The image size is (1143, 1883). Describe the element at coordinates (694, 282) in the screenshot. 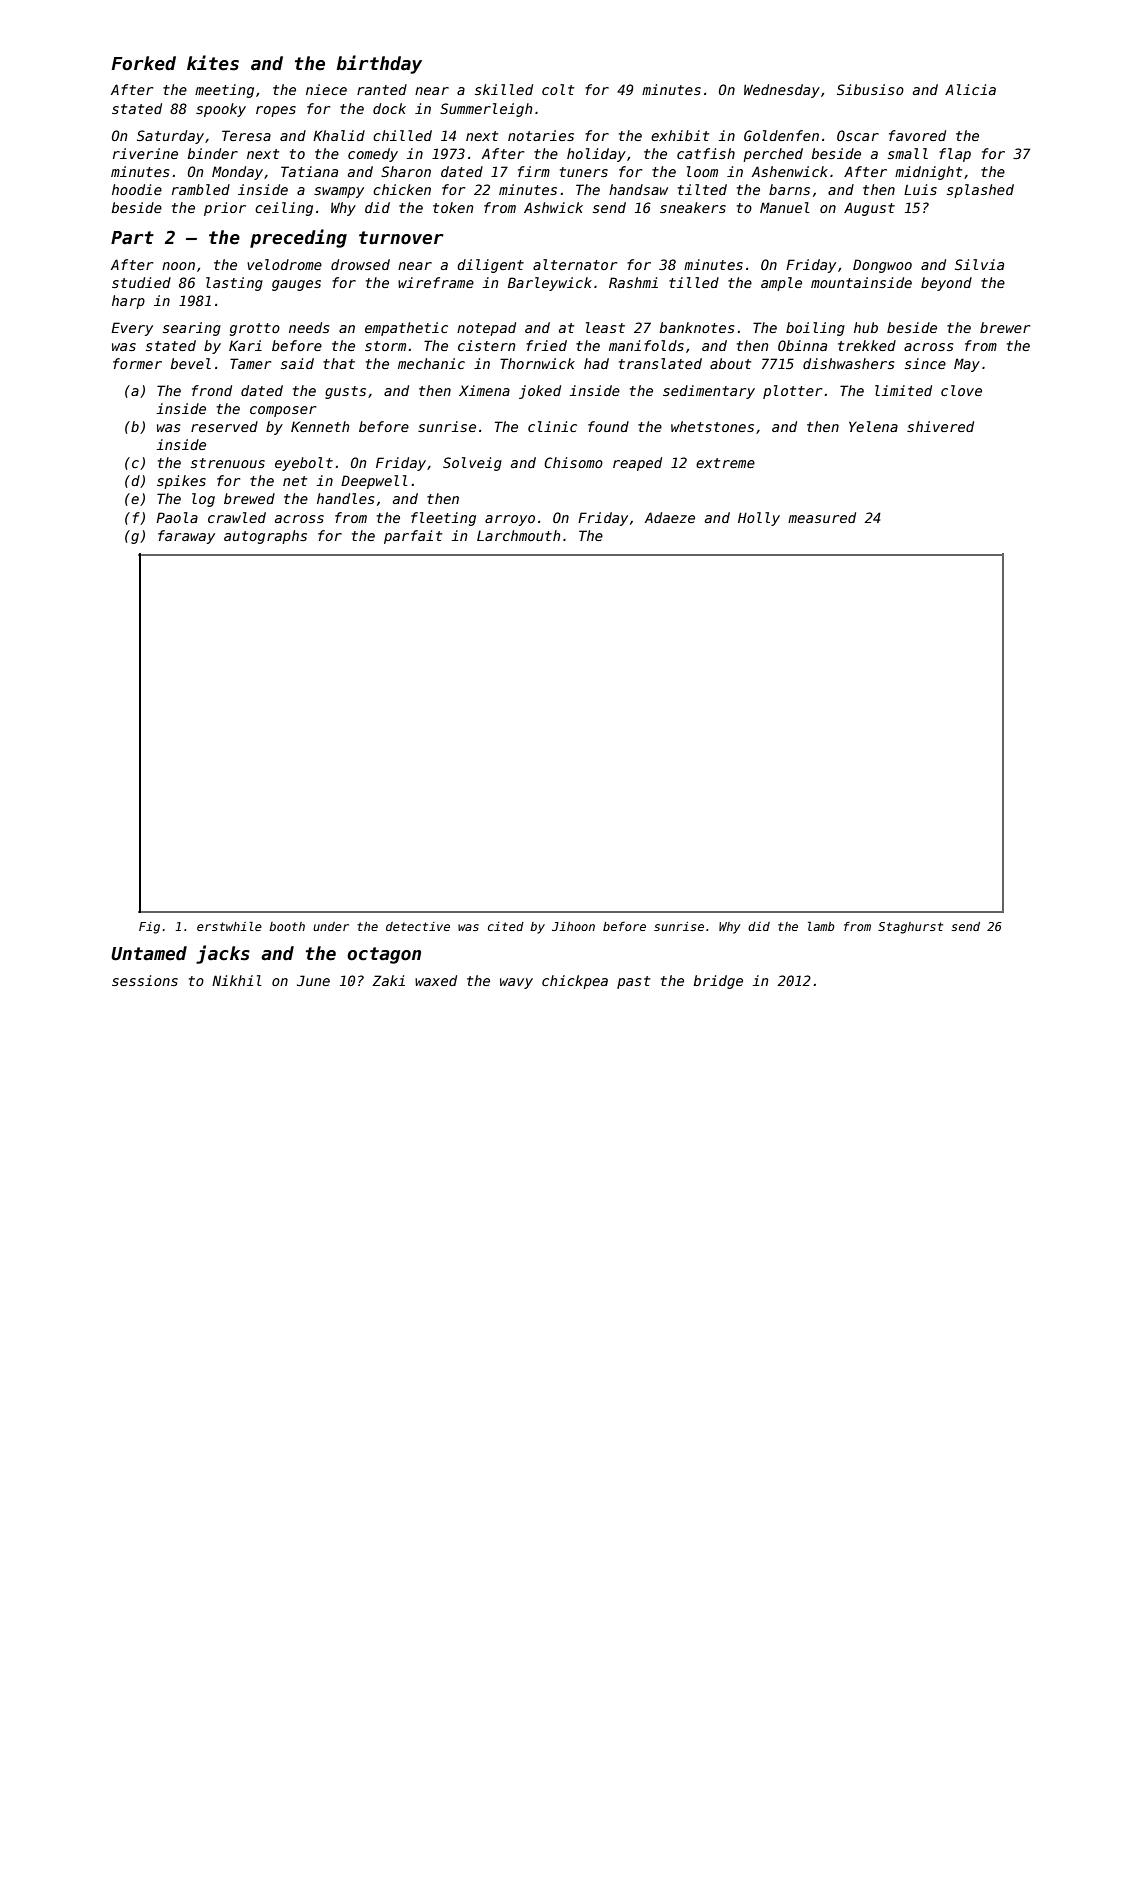

I see `tilled` at that location.
